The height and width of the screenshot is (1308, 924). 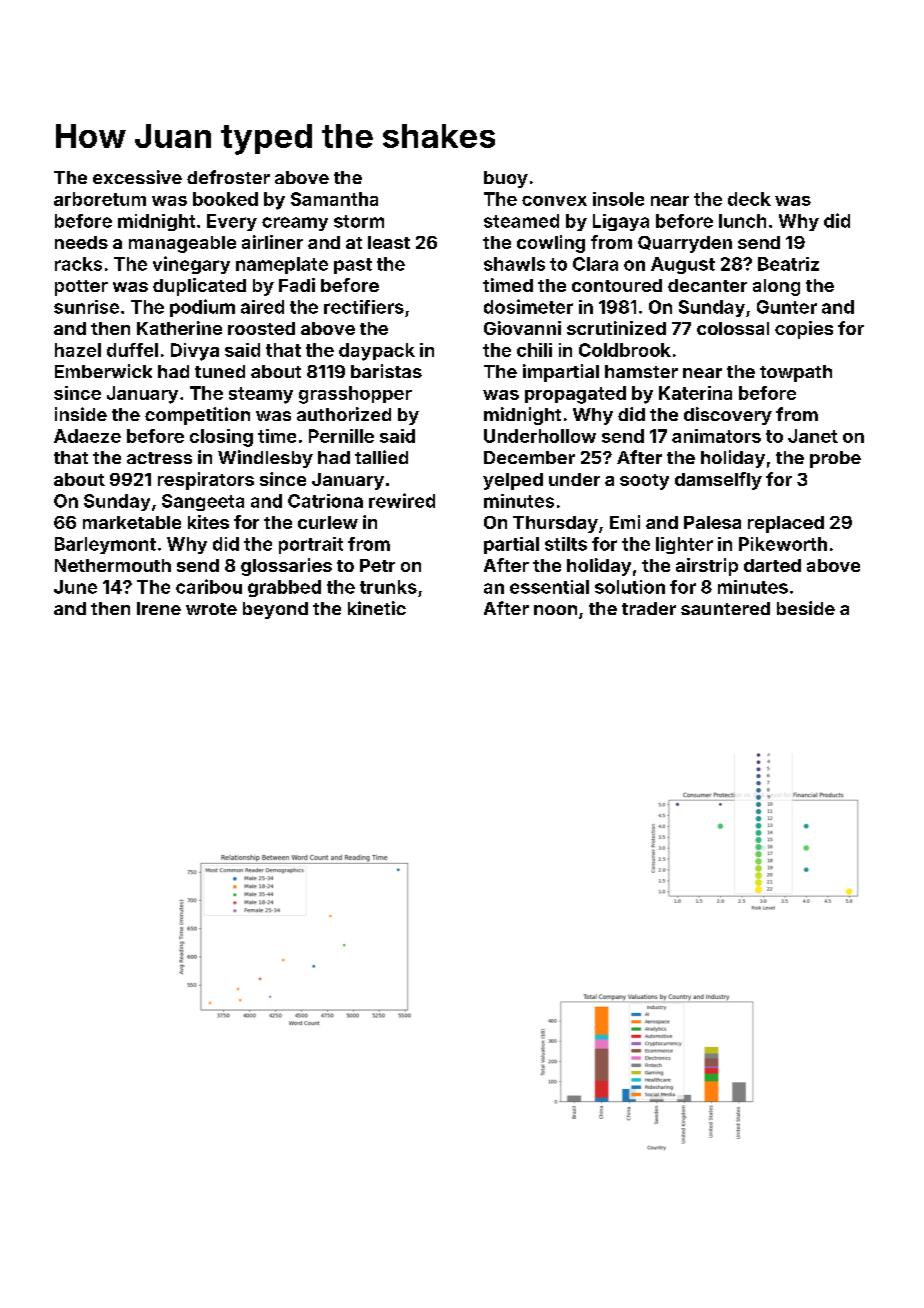 What do you see at coordinates (286, 567) in the screenshot?
I see `glossaries` at bounding box center [286, 567].
